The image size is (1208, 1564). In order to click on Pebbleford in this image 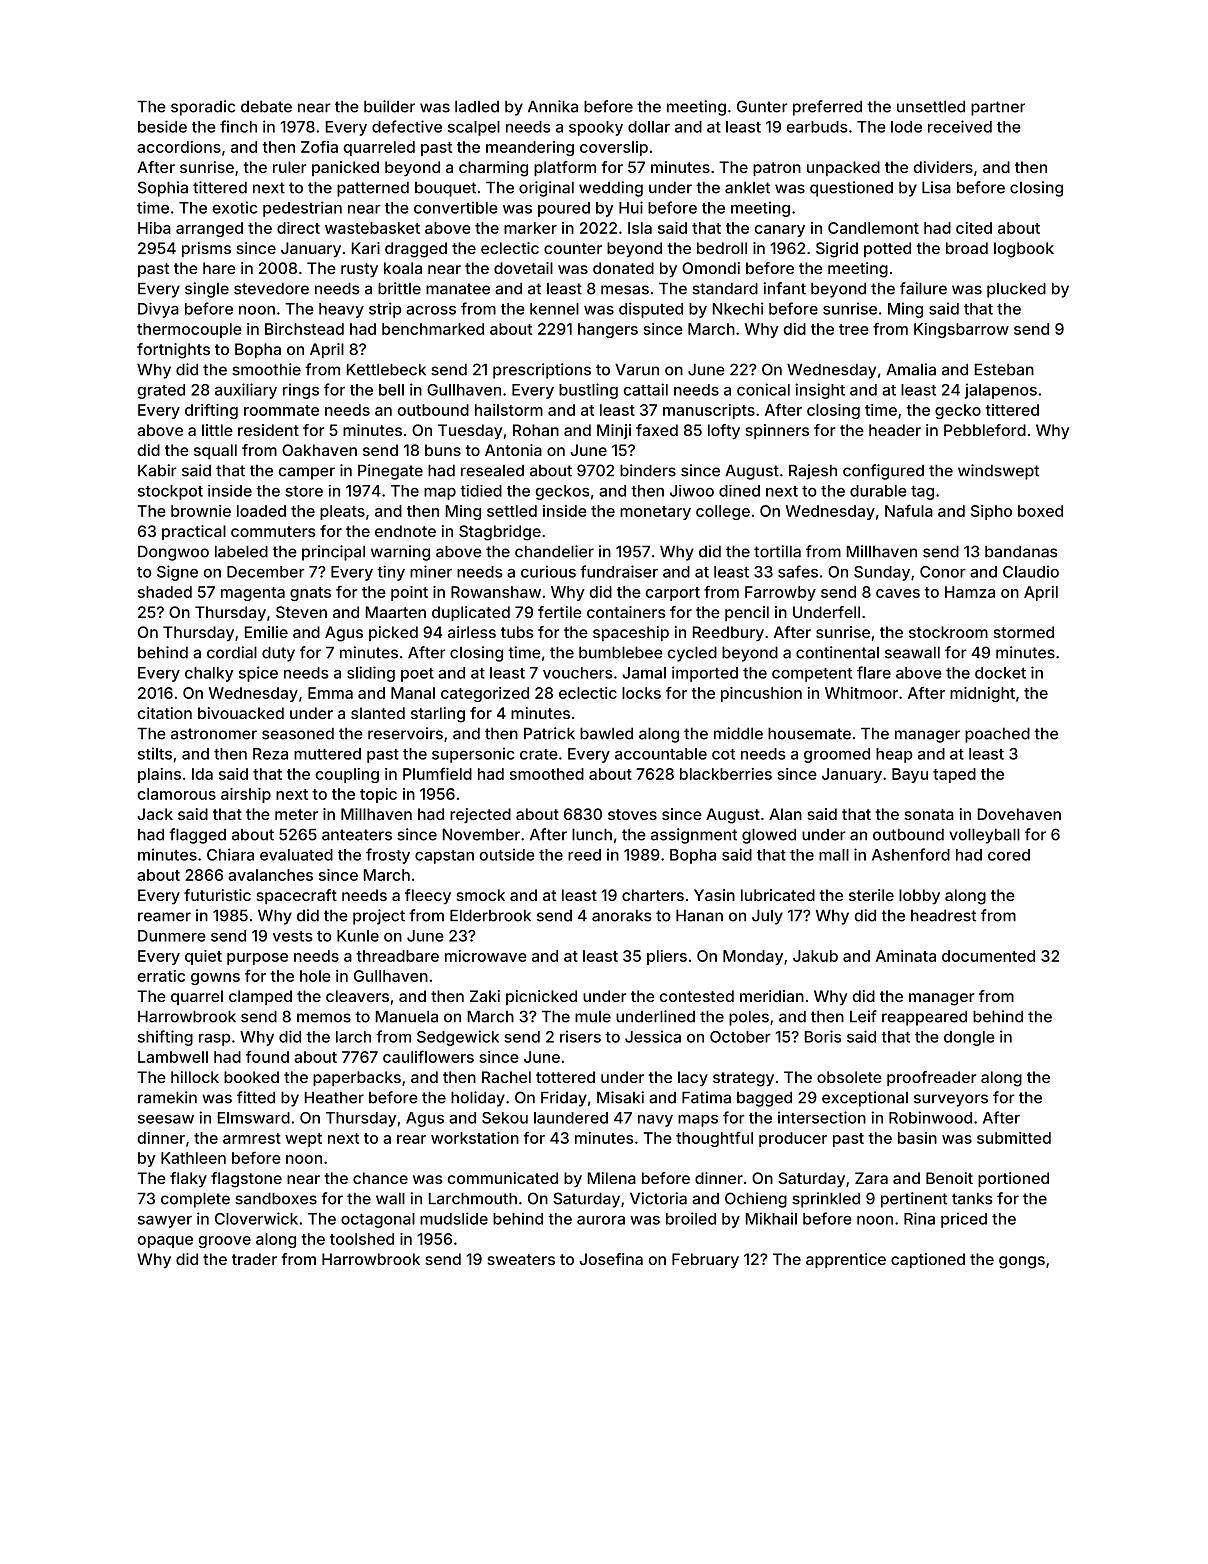, I will do `click(985, 430)`.
